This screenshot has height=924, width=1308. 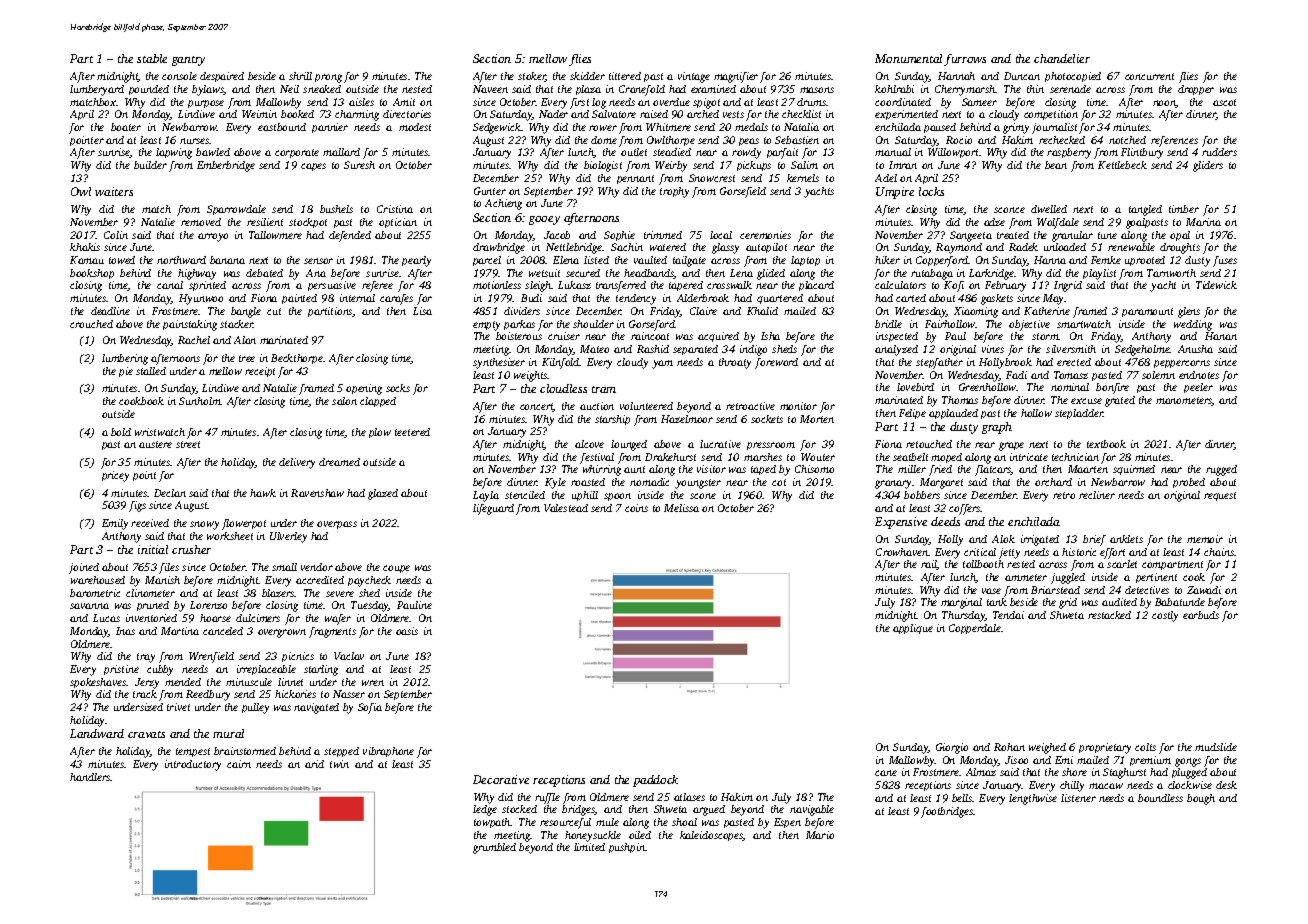 What do you see at coordinates (200, 401) in the screenshot?
I see `Sunholm` at bounding box center [200, 401].
